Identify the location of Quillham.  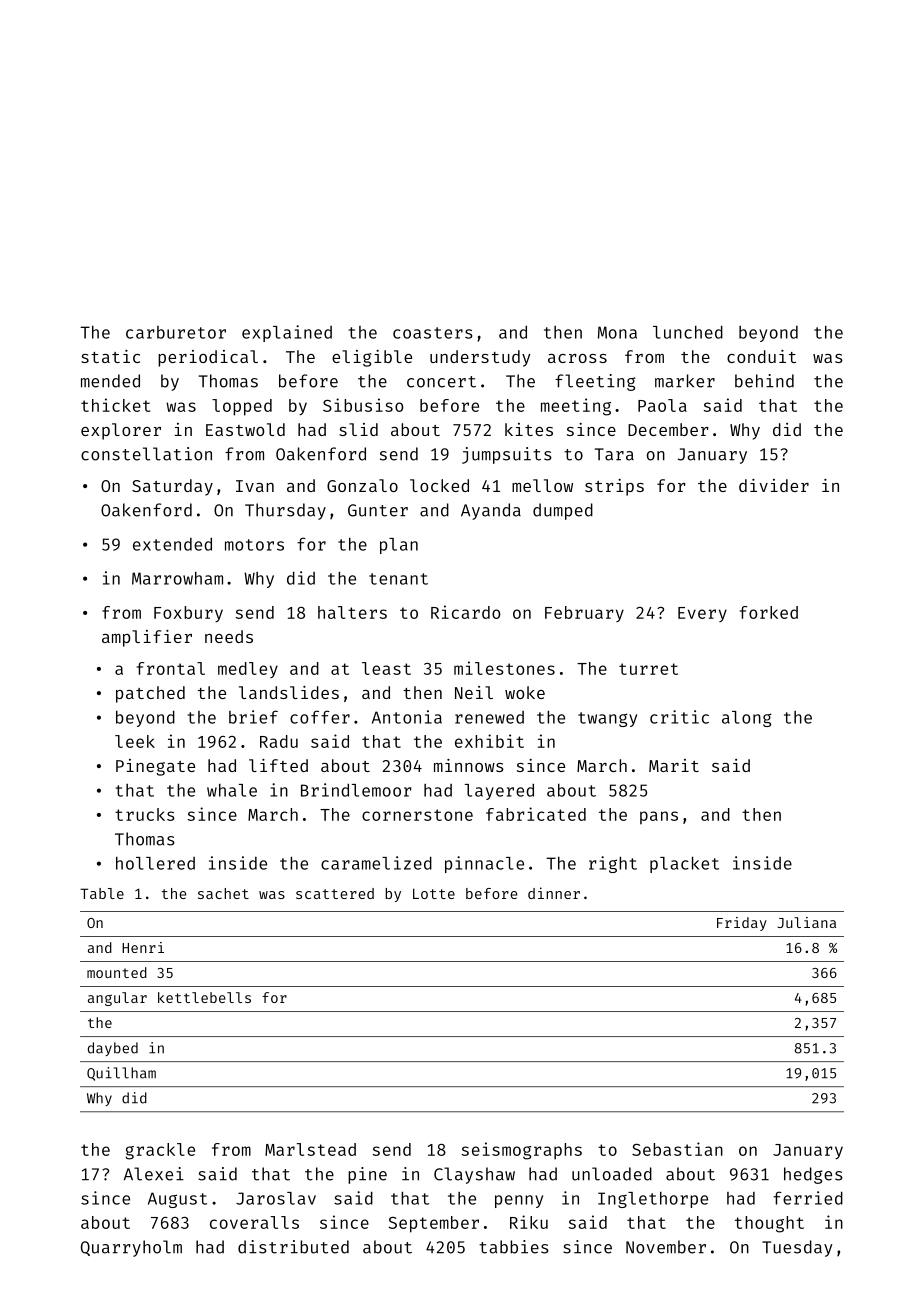
(121, 1074).
